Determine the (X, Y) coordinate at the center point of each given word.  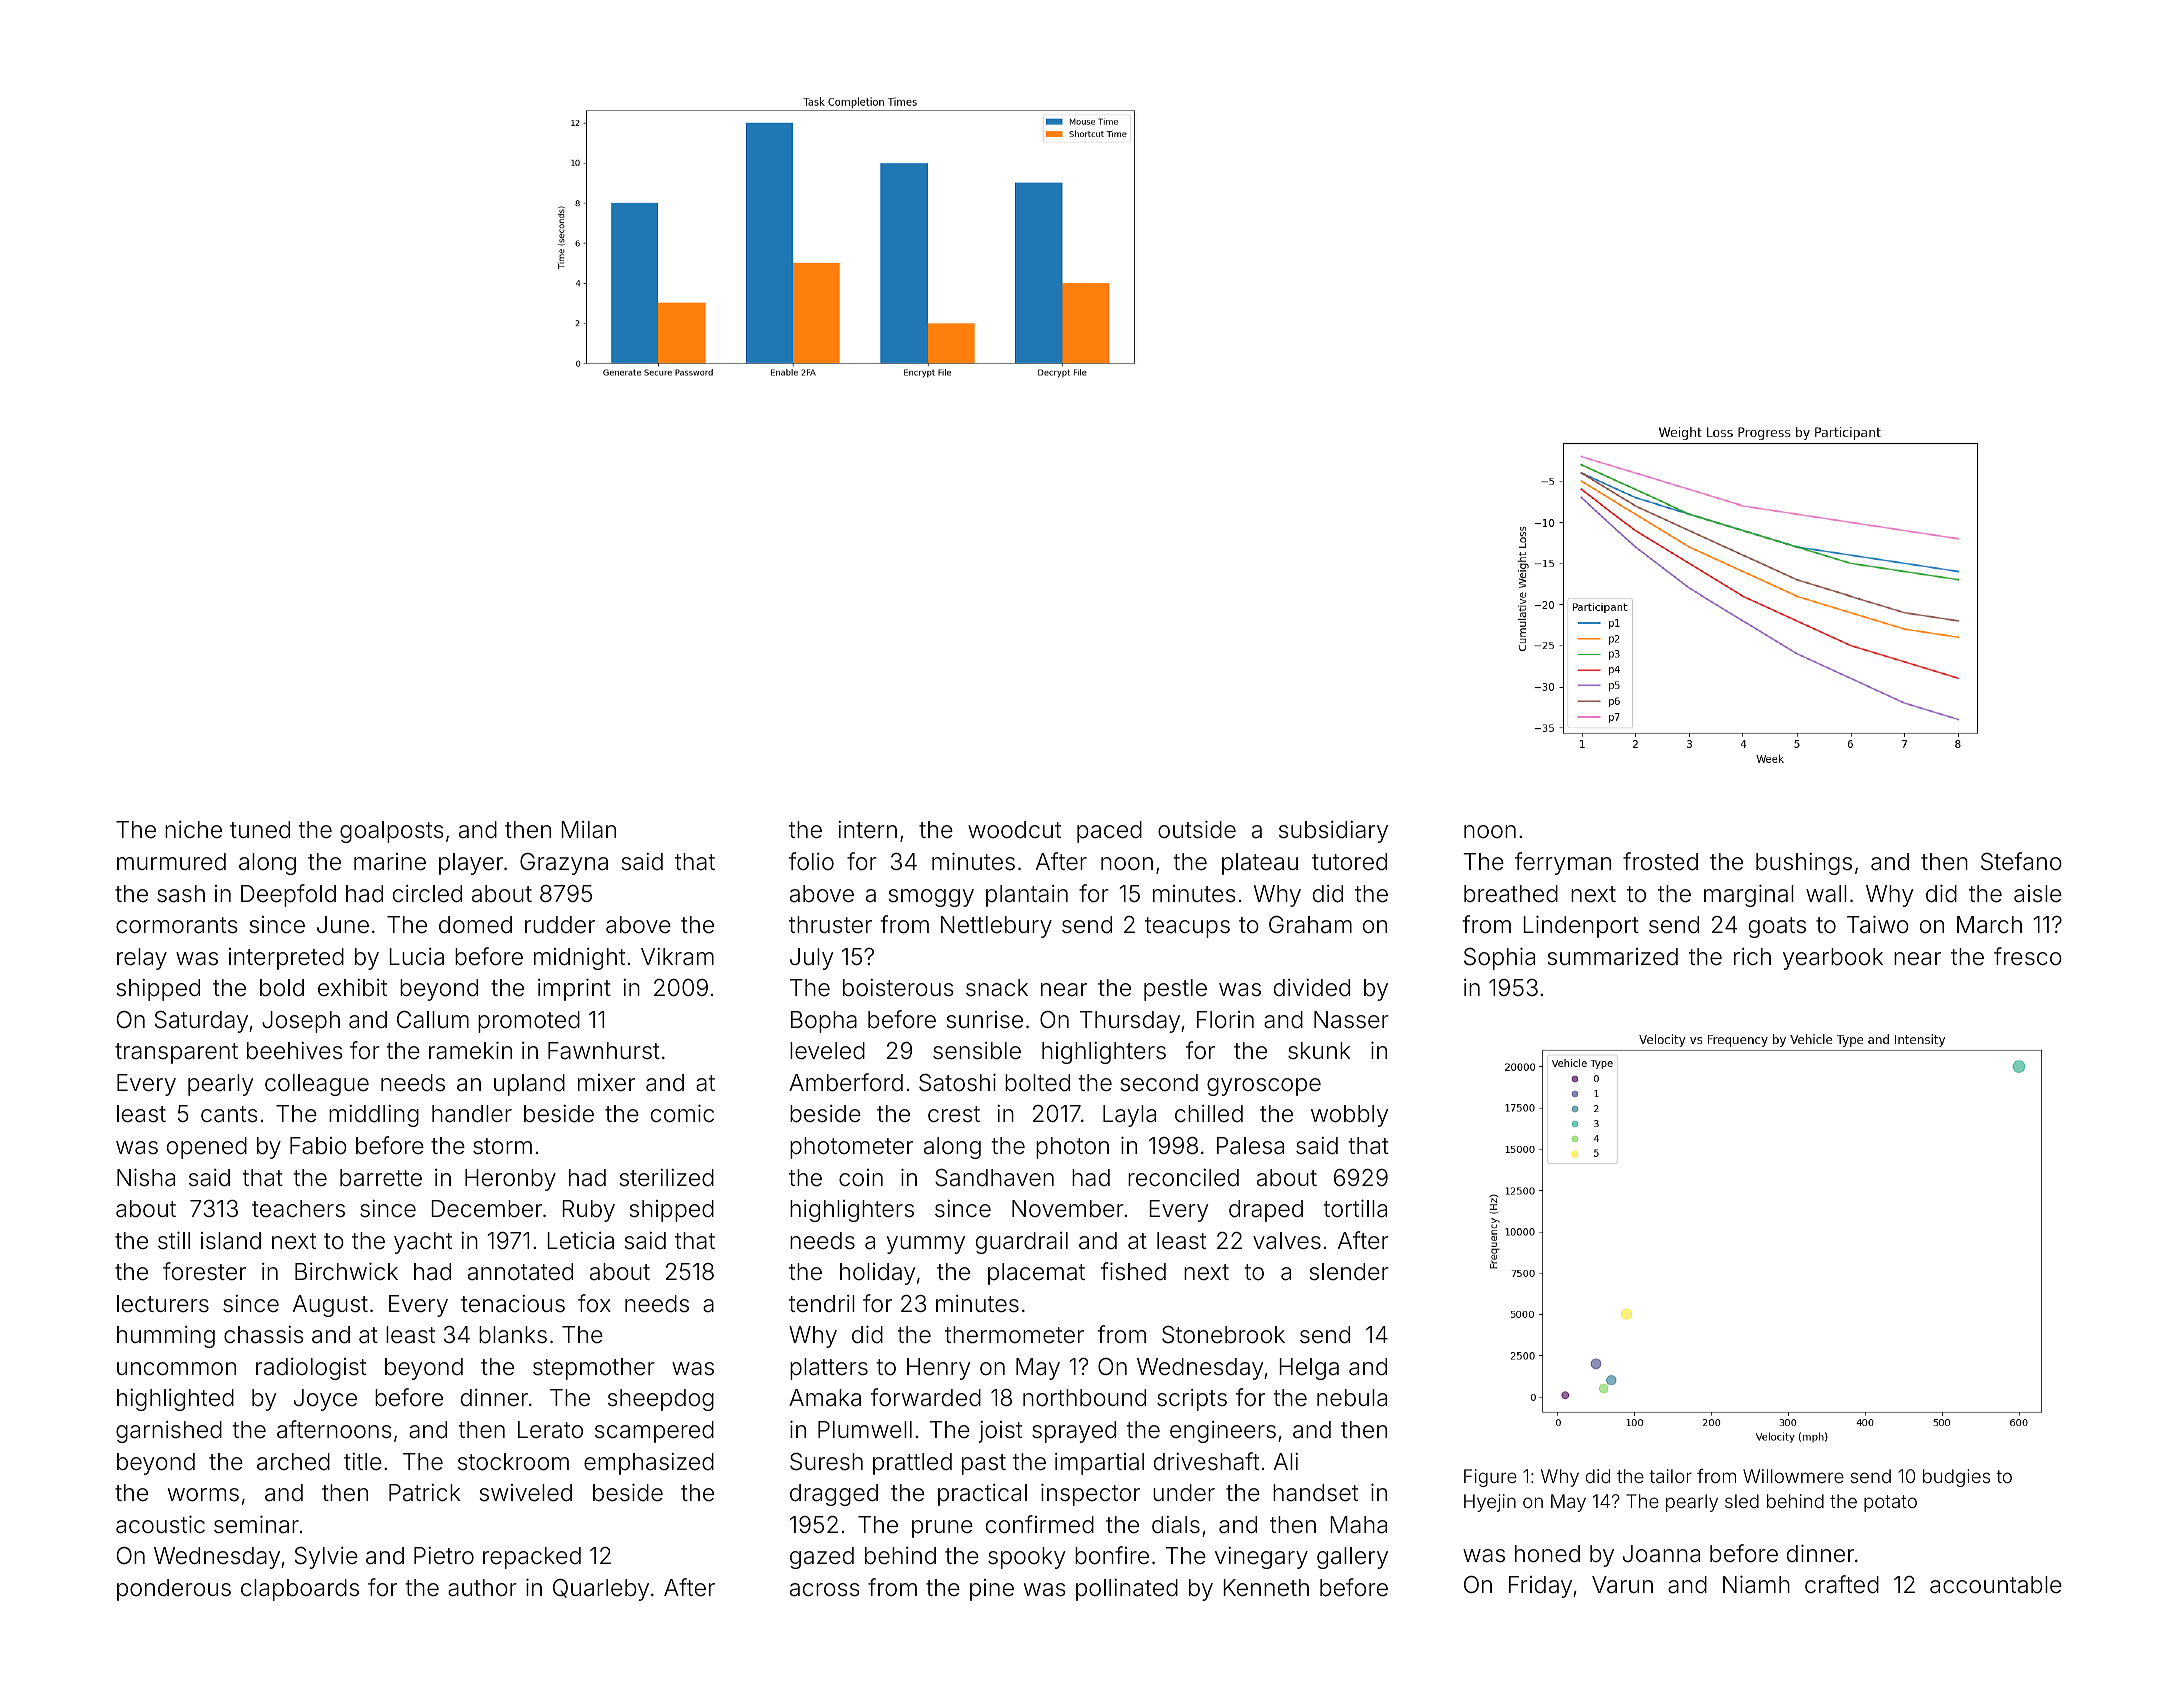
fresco (2028, 956)
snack (997, 988)
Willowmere (1793, 1476)
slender (1349, 1272)
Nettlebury (996, 927)
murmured (171, 861)
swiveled (525, 1493)
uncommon (176, 1369)
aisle (2038, 894)
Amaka (825, 1398)
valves (1287, 1241)
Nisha (146, 1177)
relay (142, 959)
